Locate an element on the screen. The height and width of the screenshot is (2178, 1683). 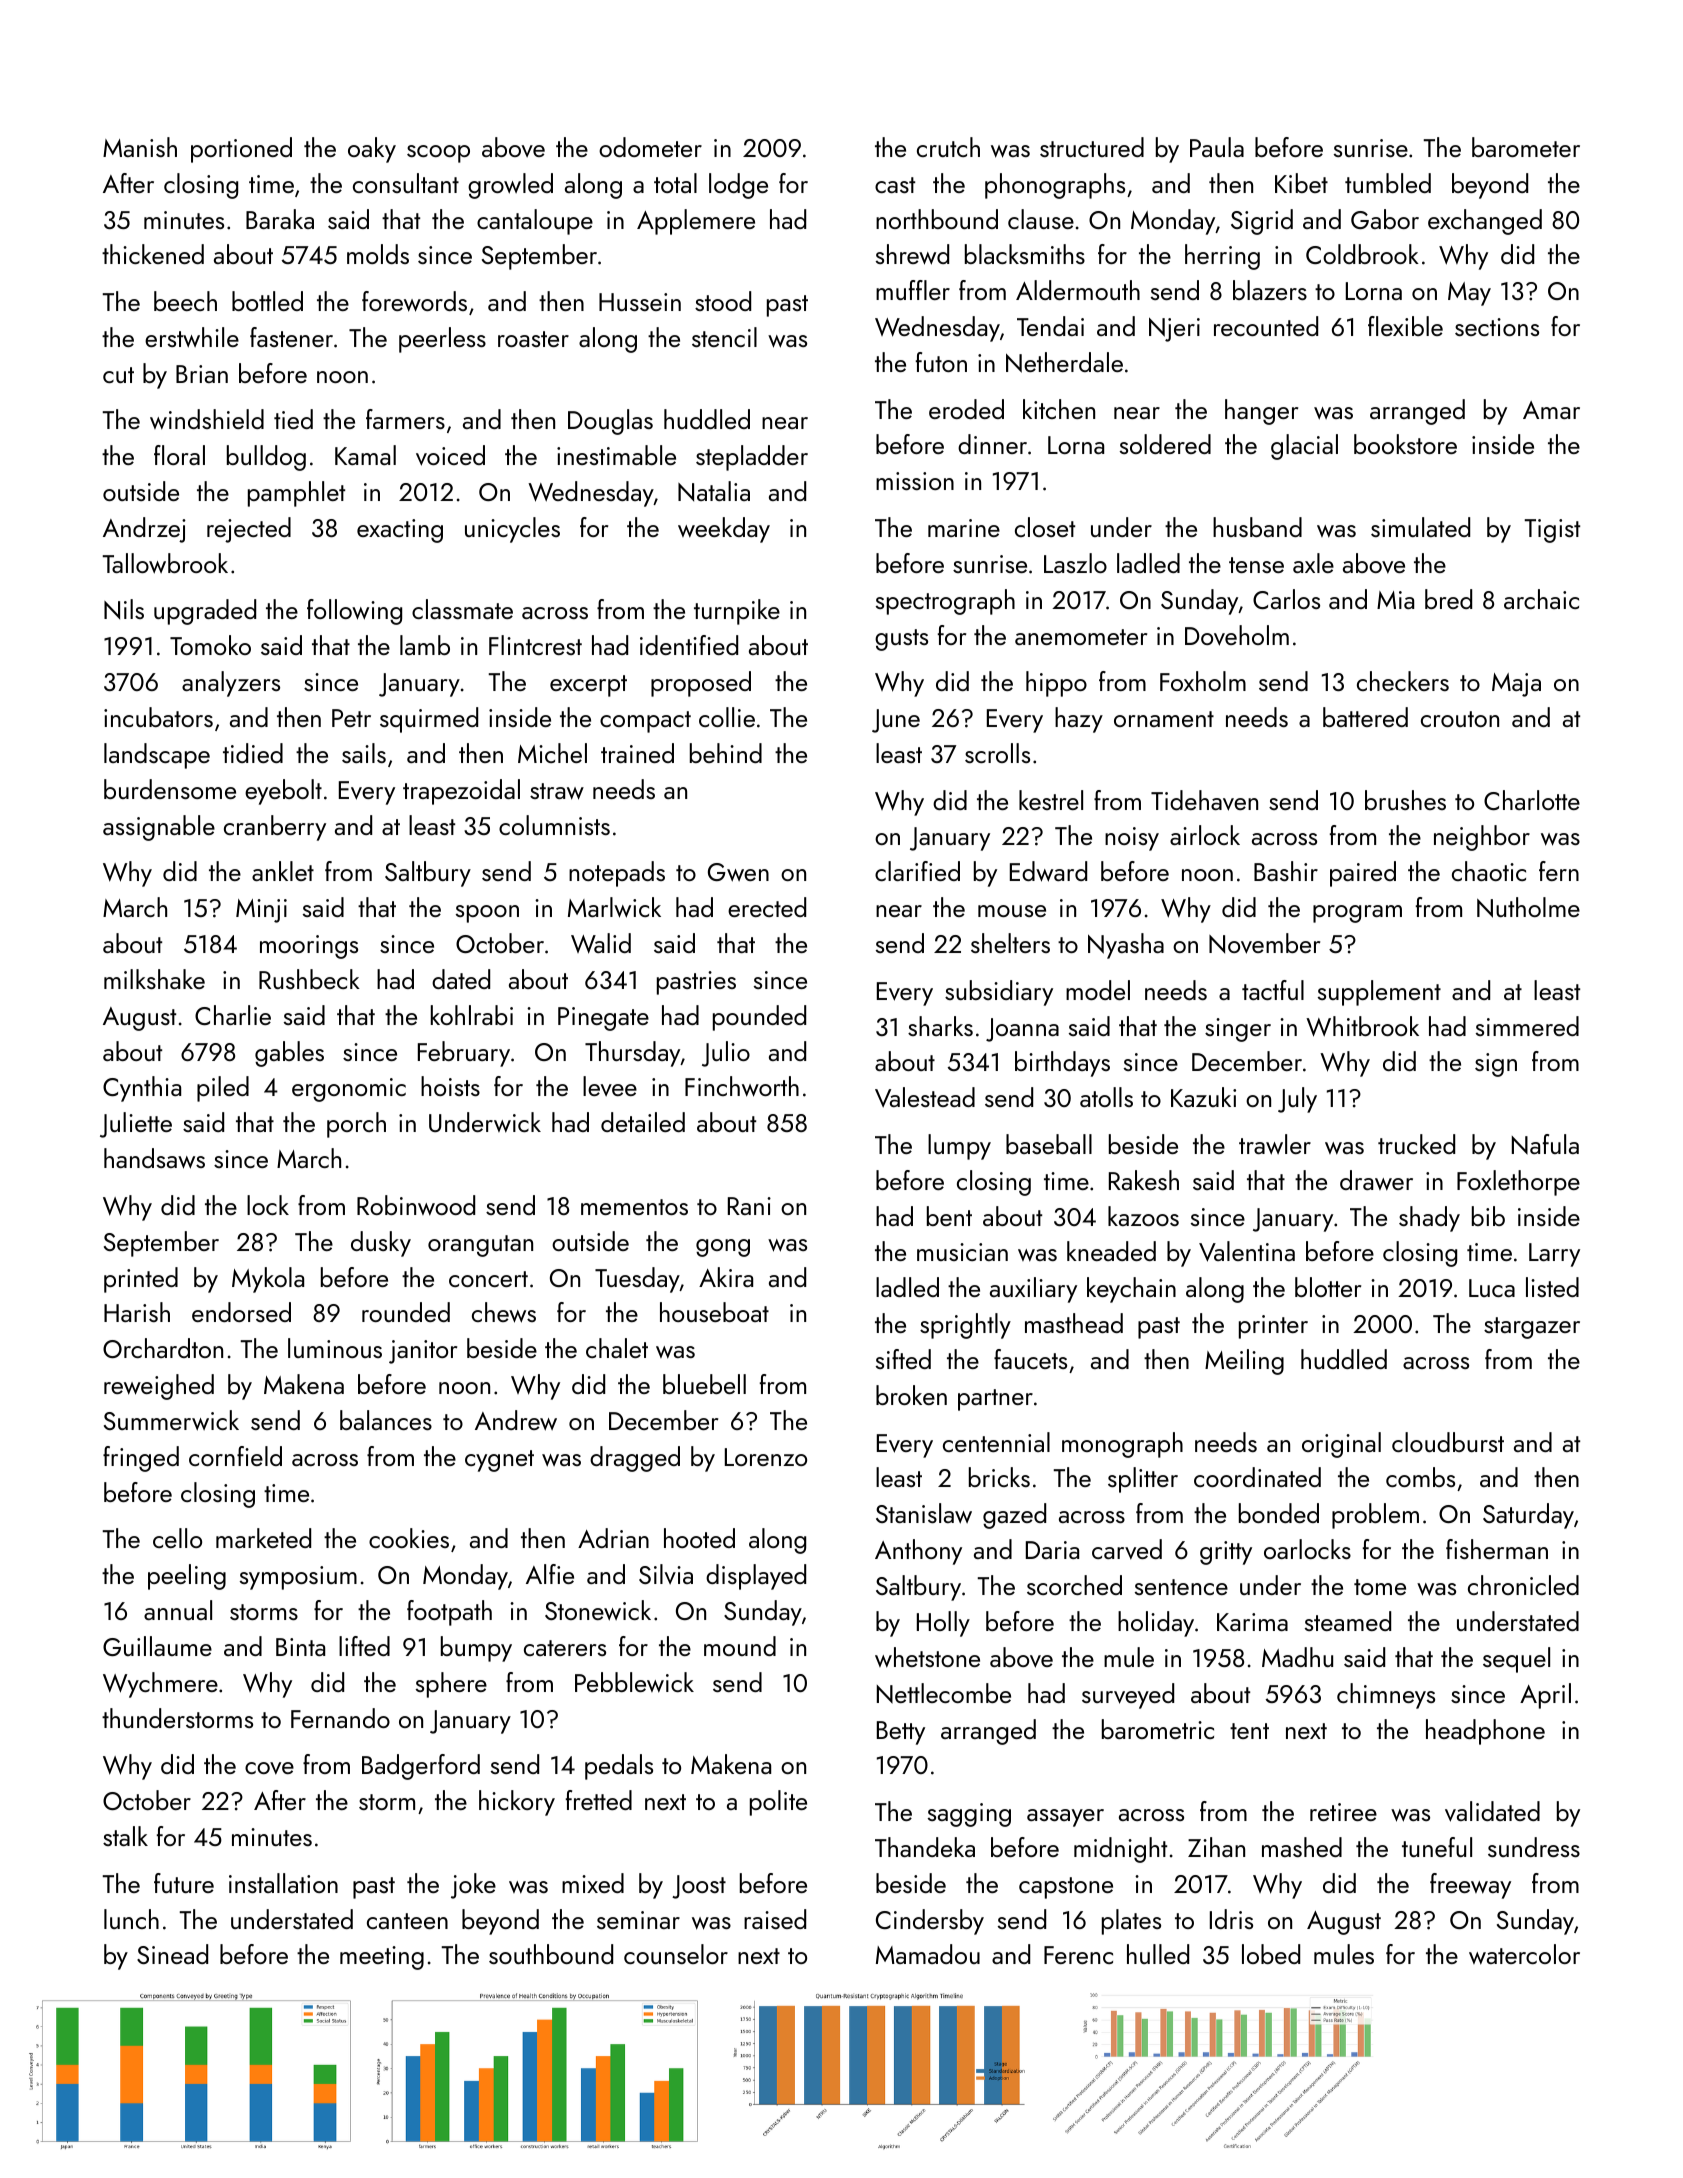
exchanged is located at coordinates (1485, 222).
